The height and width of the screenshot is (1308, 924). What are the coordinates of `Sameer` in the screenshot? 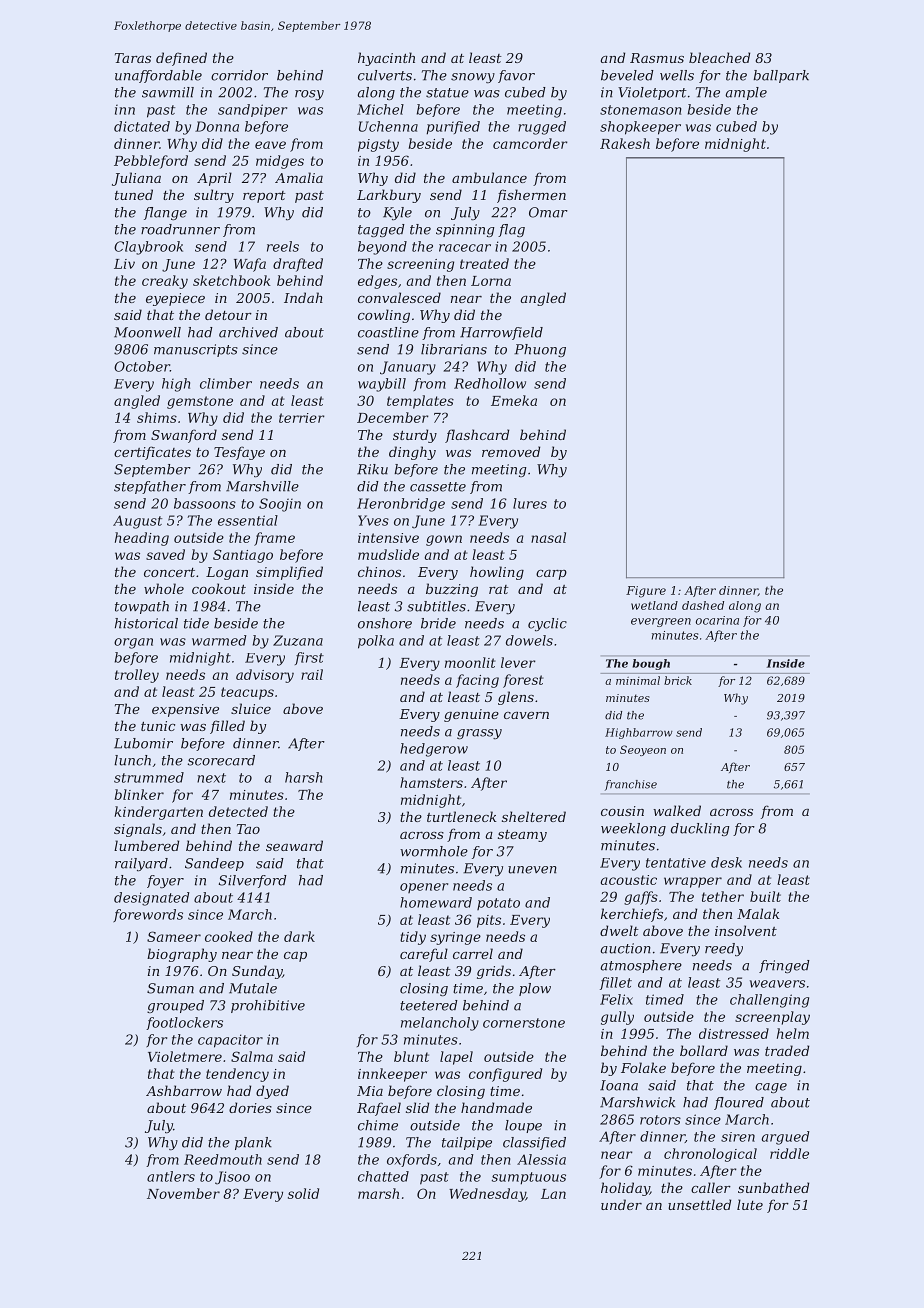 It's located at (174, 936).
